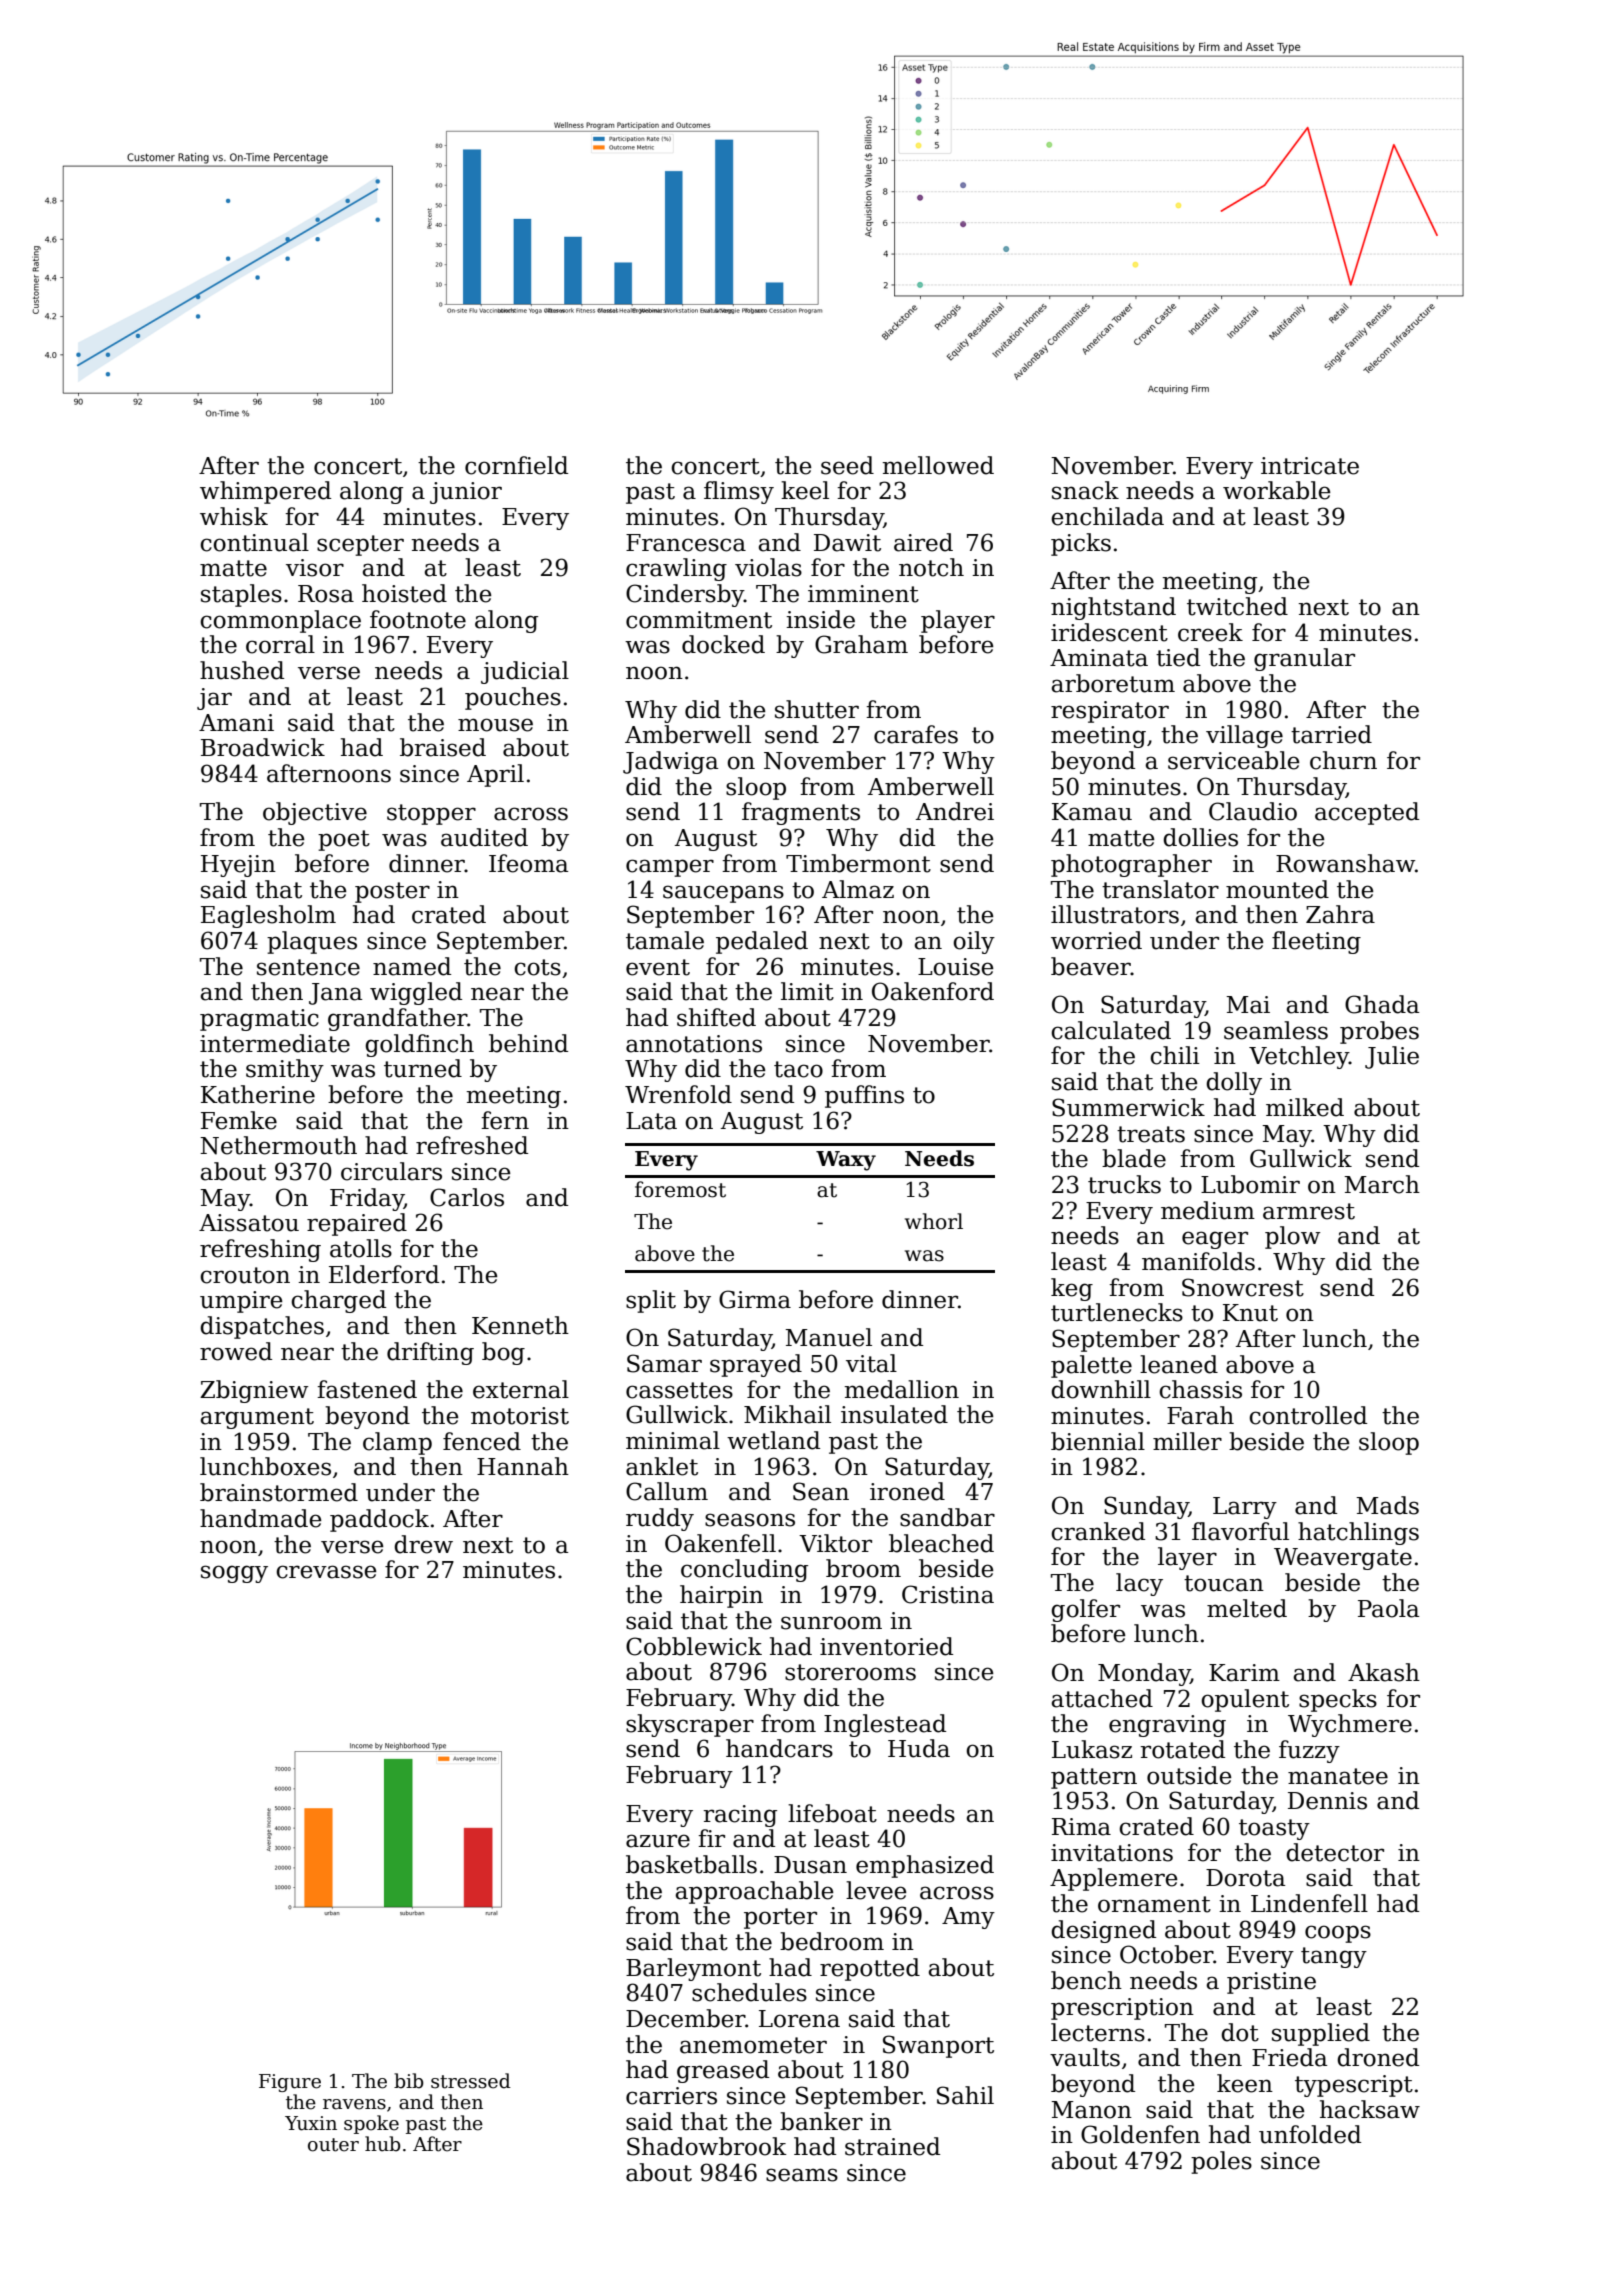 This screenshot has height=2292, width=1620. I want to click on Aissatou, so click(249, 1223).
